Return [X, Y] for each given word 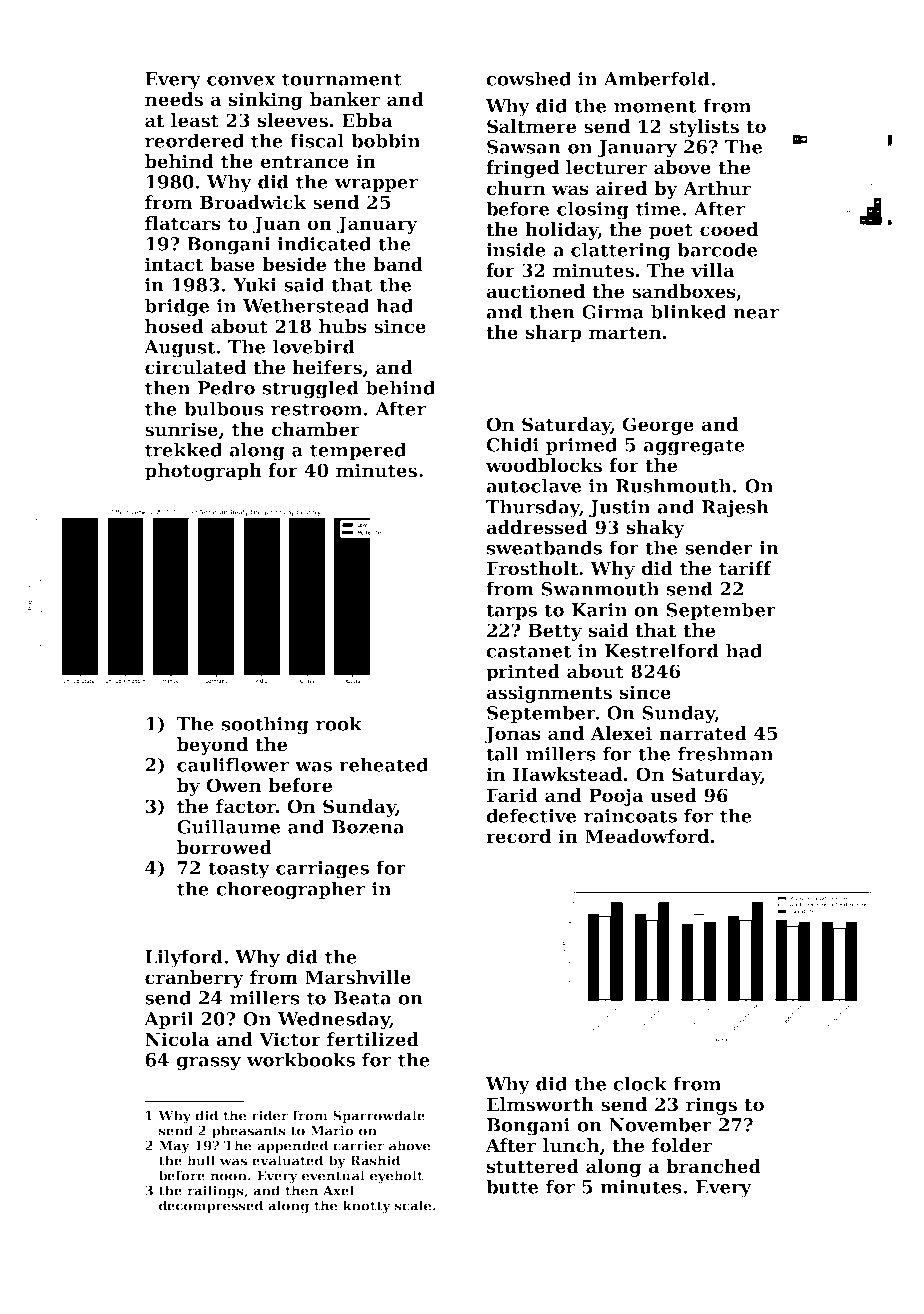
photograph [203, 472]
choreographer [290, 890]
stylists [704, 128]
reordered [194, 140]
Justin [619, 508]
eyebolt [396, 1177]
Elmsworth [540, 1104]
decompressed [211, 1206]
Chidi [513, 444]
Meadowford [647, 836]
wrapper [376, 185]
